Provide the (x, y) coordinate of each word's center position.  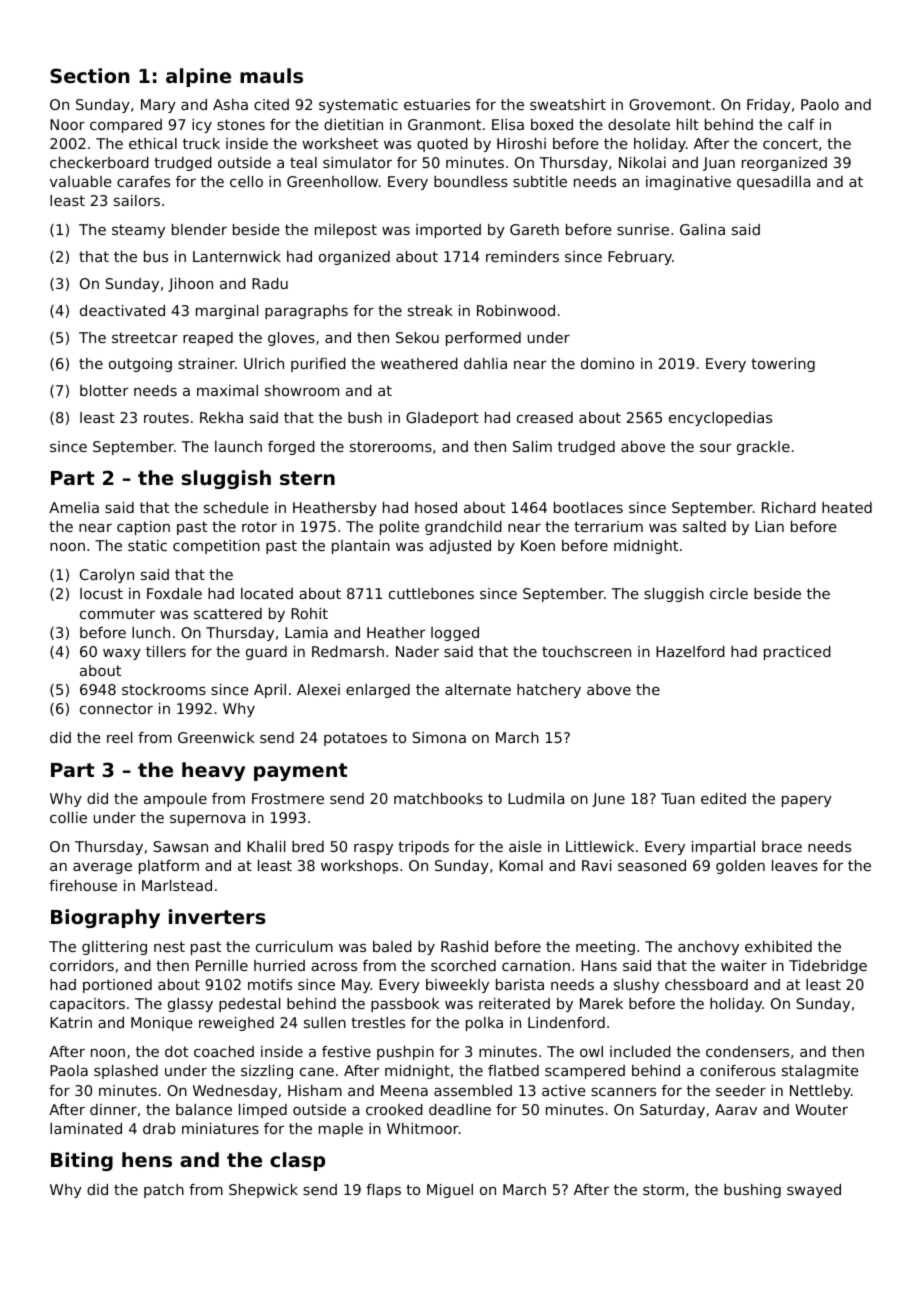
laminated (86, 1128)
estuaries (437, 104)
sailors (137, 200)
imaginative (688, 183)
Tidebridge (828, 967)
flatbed (513, 1070)
